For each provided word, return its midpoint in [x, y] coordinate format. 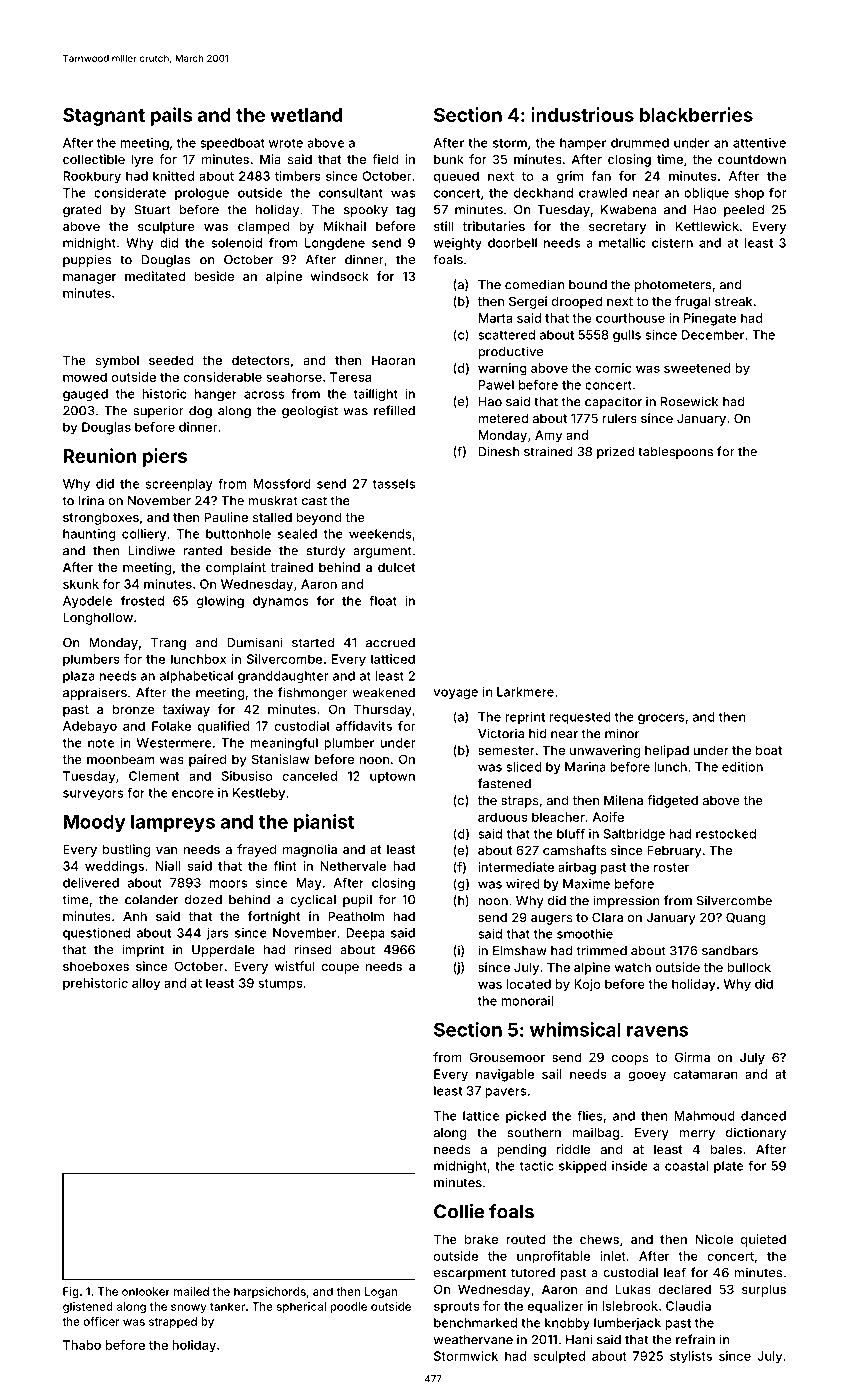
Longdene [335, 244]
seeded [171, 360]
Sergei [528, 302]
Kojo [587, 985]
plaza [79, 677]
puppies [87, 260]
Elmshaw [520, 951]
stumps [280, 985]
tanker [227, 1306]
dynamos [281, 602]
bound [588, 285]
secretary [617, 228]
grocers [661, 719]
